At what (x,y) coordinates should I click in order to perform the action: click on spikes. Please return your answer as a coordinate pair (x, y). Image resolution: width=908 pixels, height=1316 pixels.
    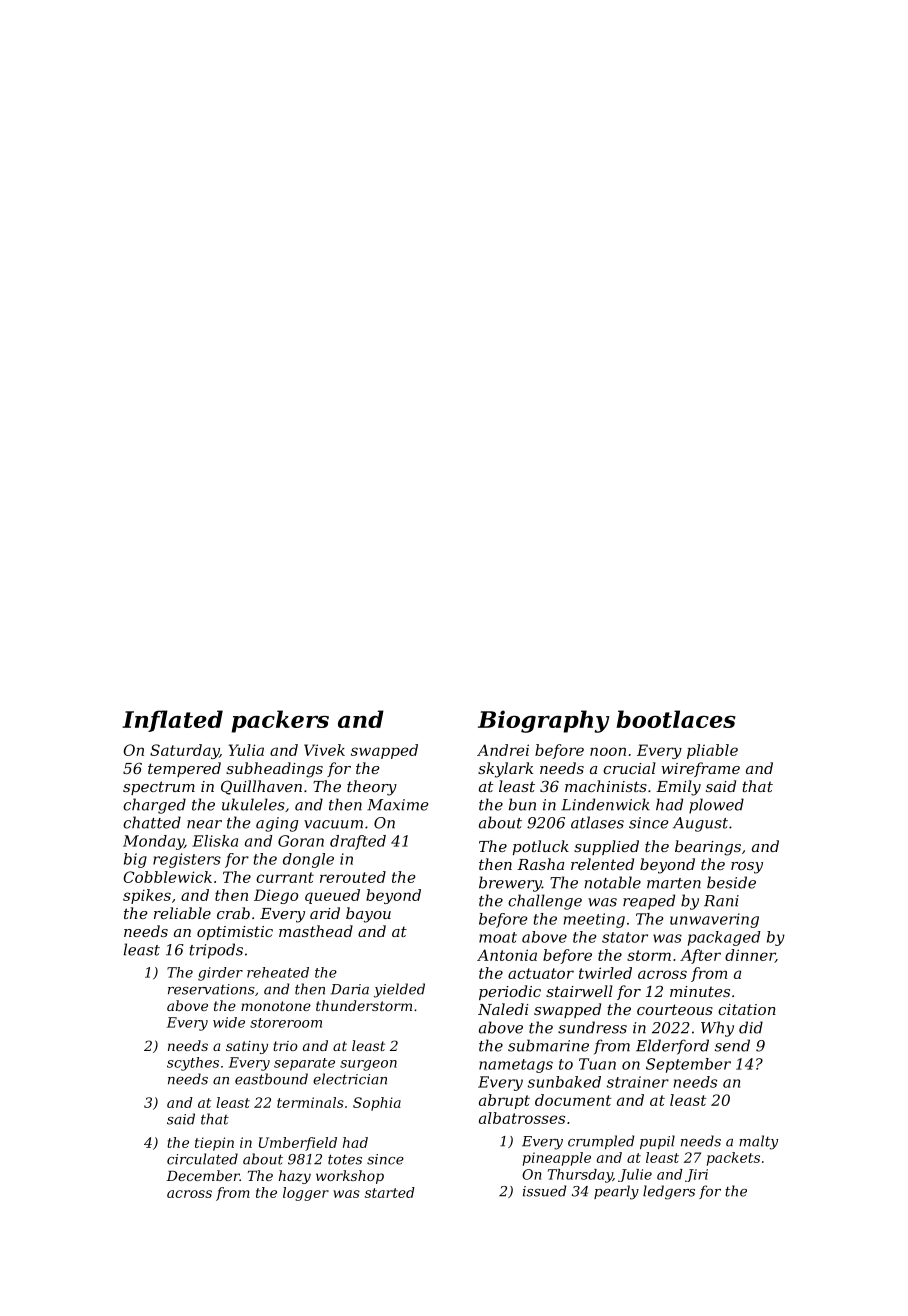
    Looking at the image, I should click on (147, 896).
